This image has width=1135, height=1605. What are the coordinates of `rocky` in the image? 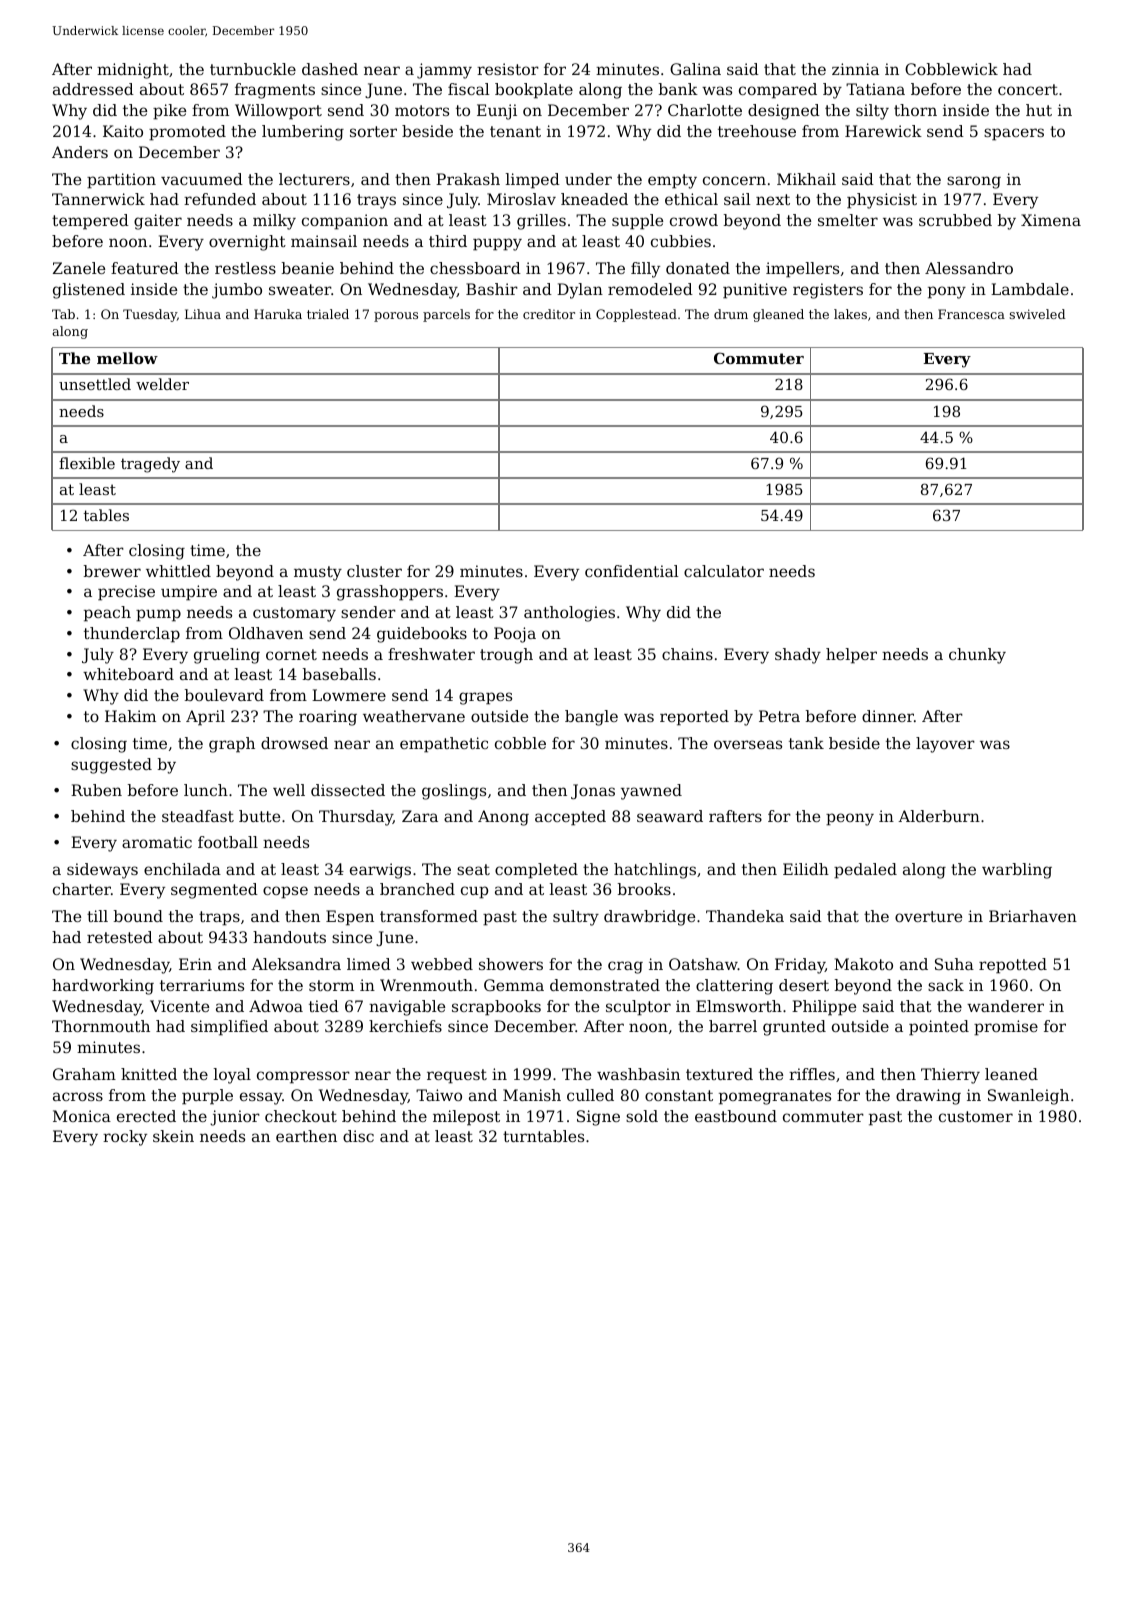 It's located at (125, 1138).
